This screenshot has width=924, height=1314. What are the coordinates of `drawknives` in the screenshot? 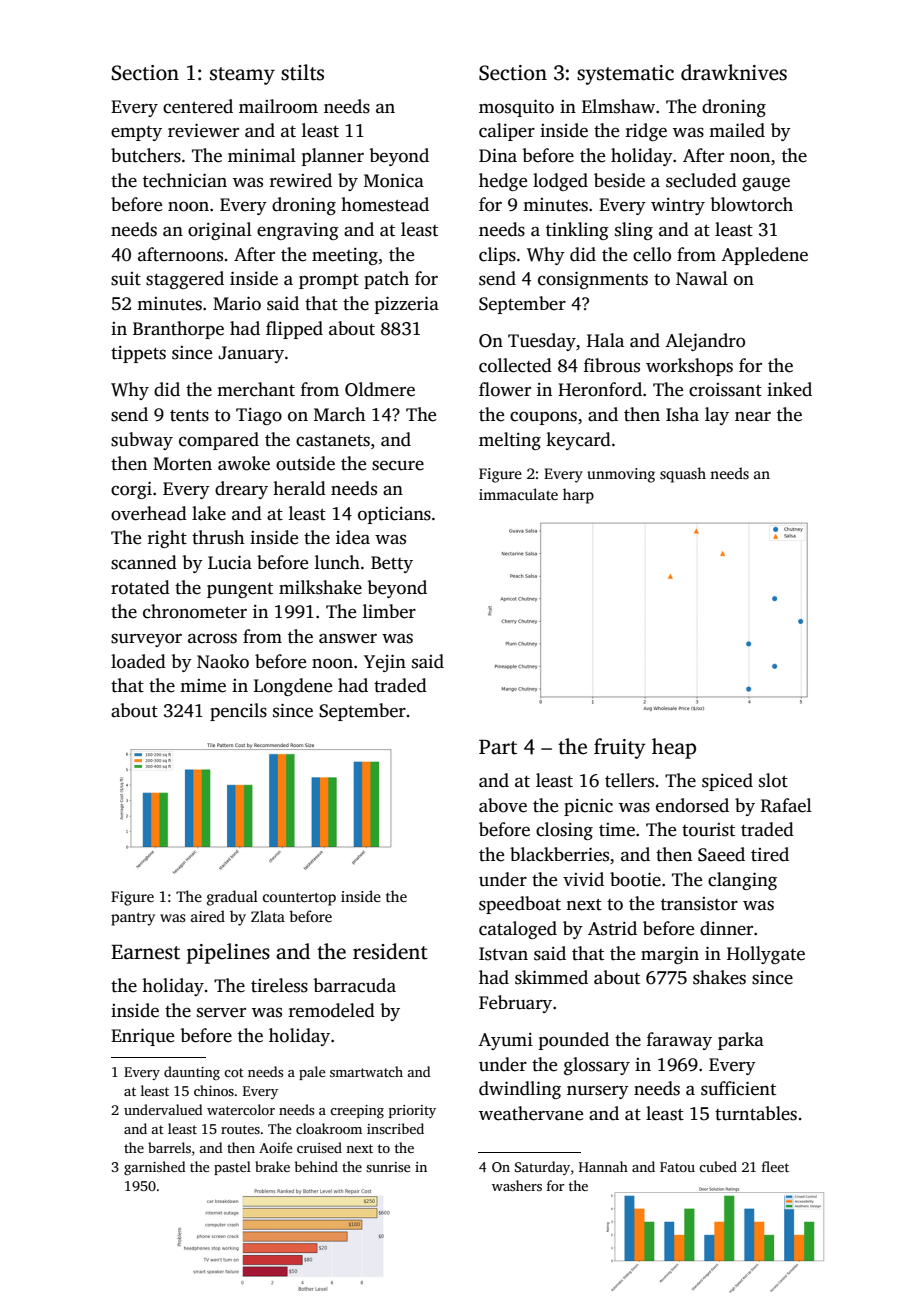 It's located at (734, 72).
